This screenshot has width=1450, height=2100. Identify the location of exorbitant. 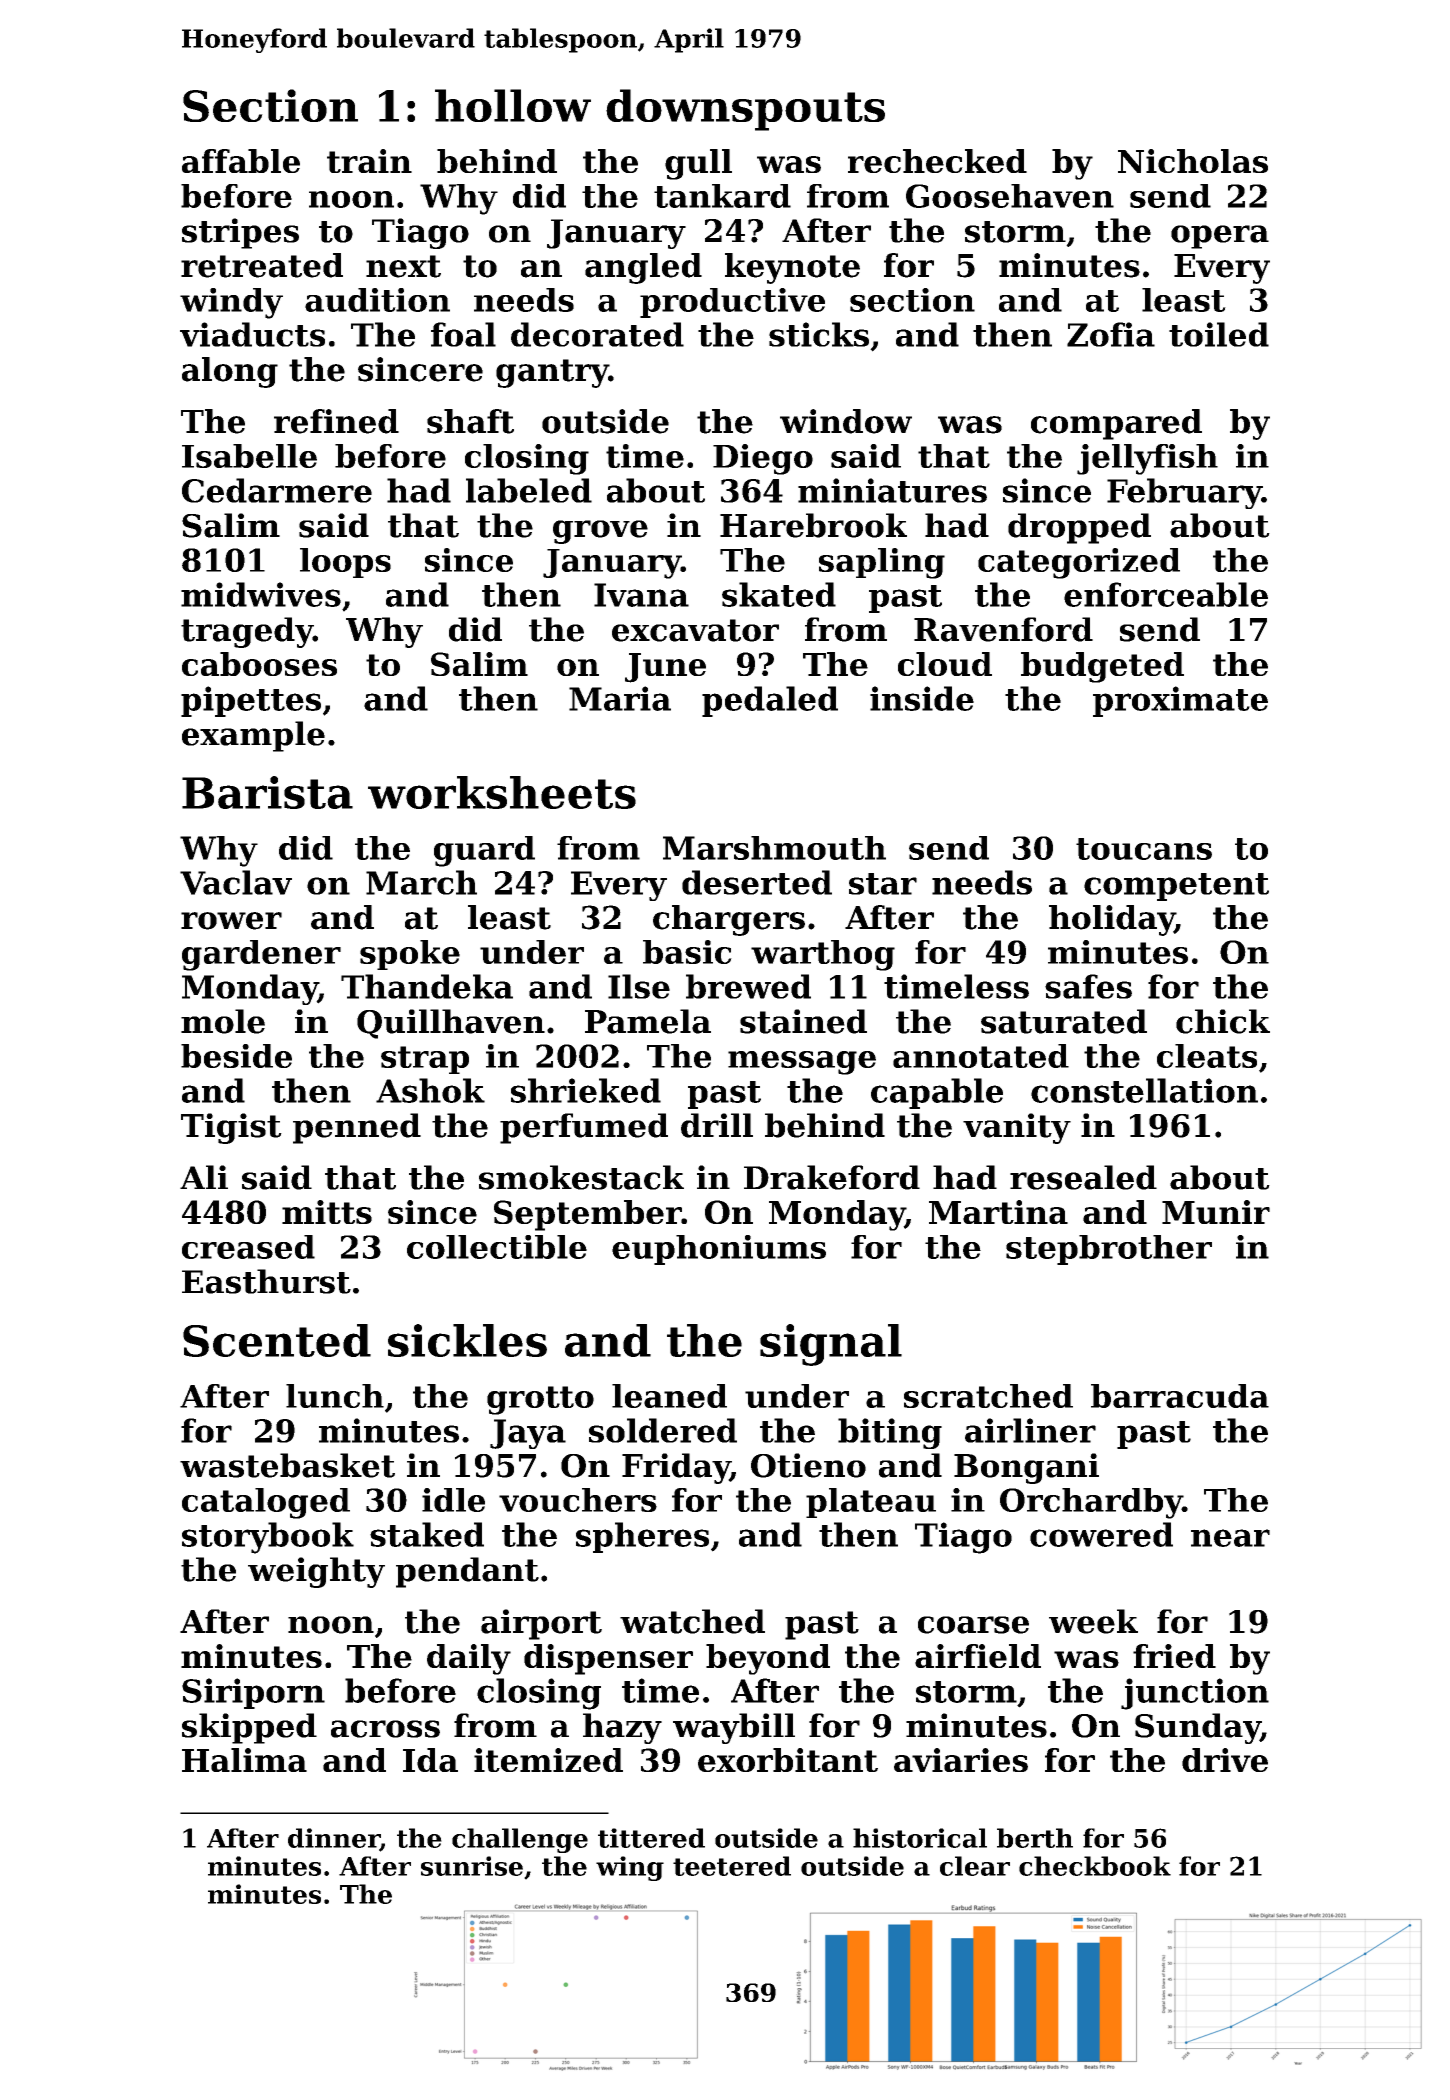
(788, 1760).
